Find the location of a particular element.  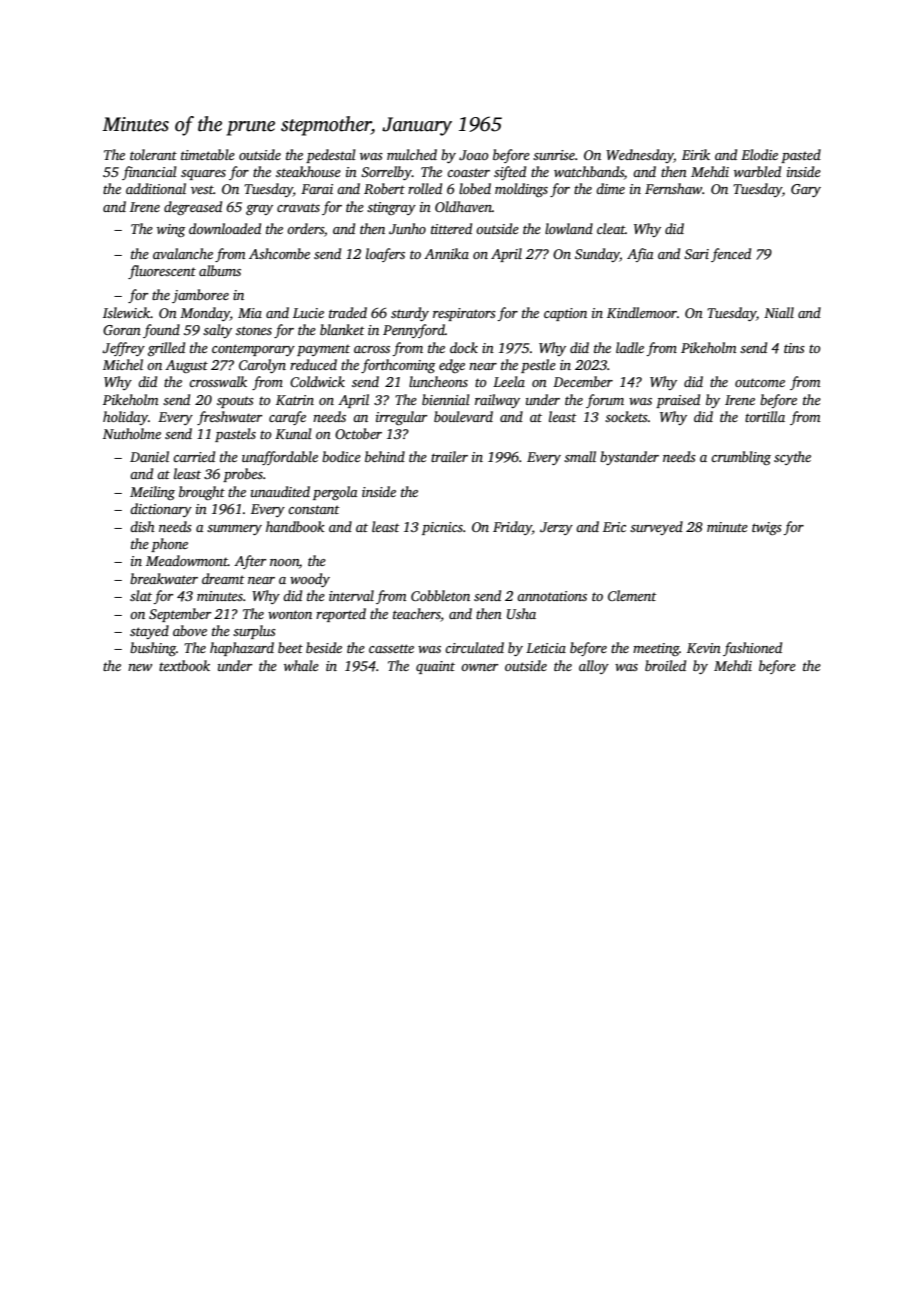

fluorescent is located at coordinates (162, 272).
